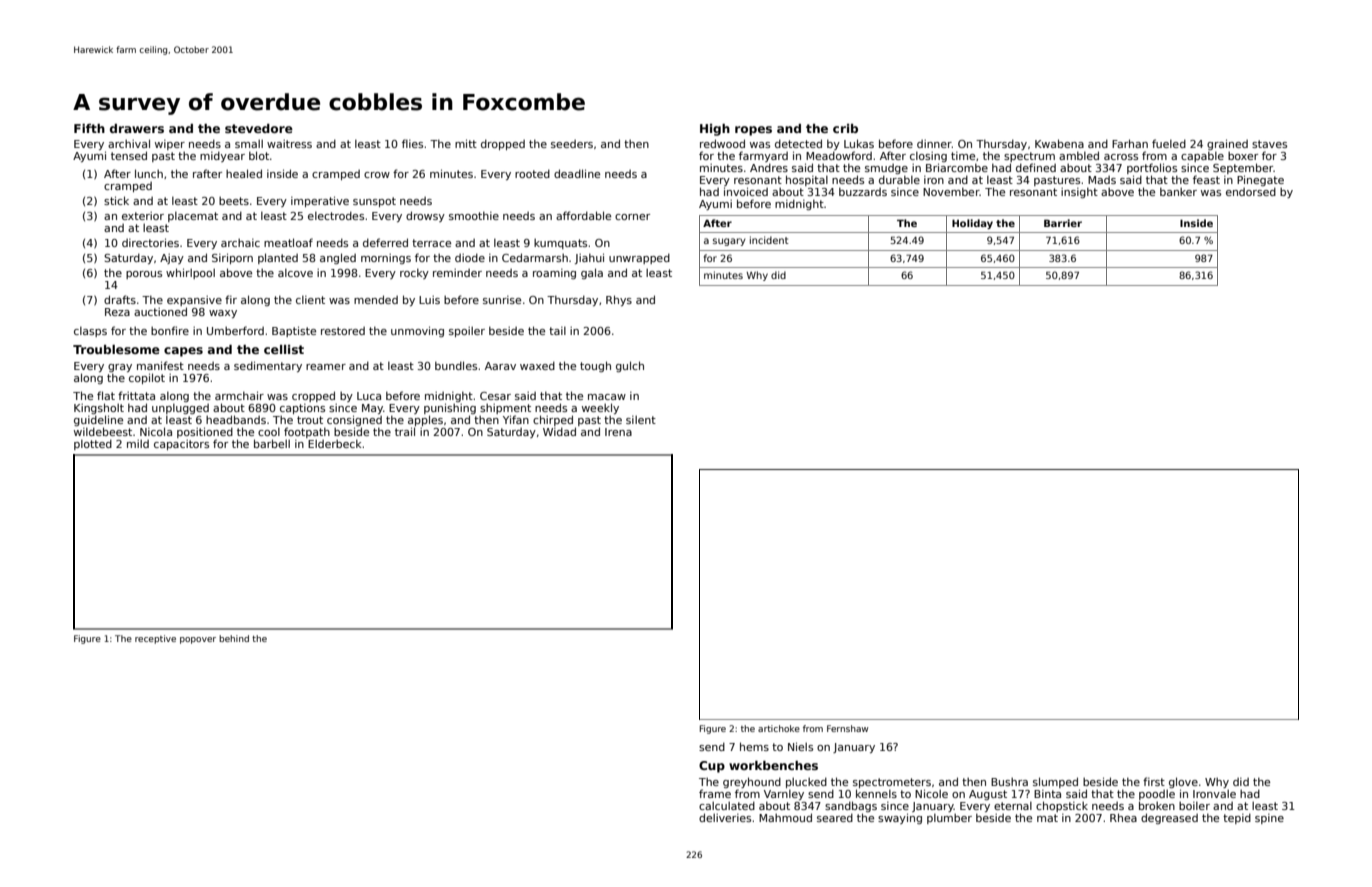 This screenshot has width=1372, height=887. Describe the element at coordinates (618, 432) in the screenshot. I see `Irena` at that location.
